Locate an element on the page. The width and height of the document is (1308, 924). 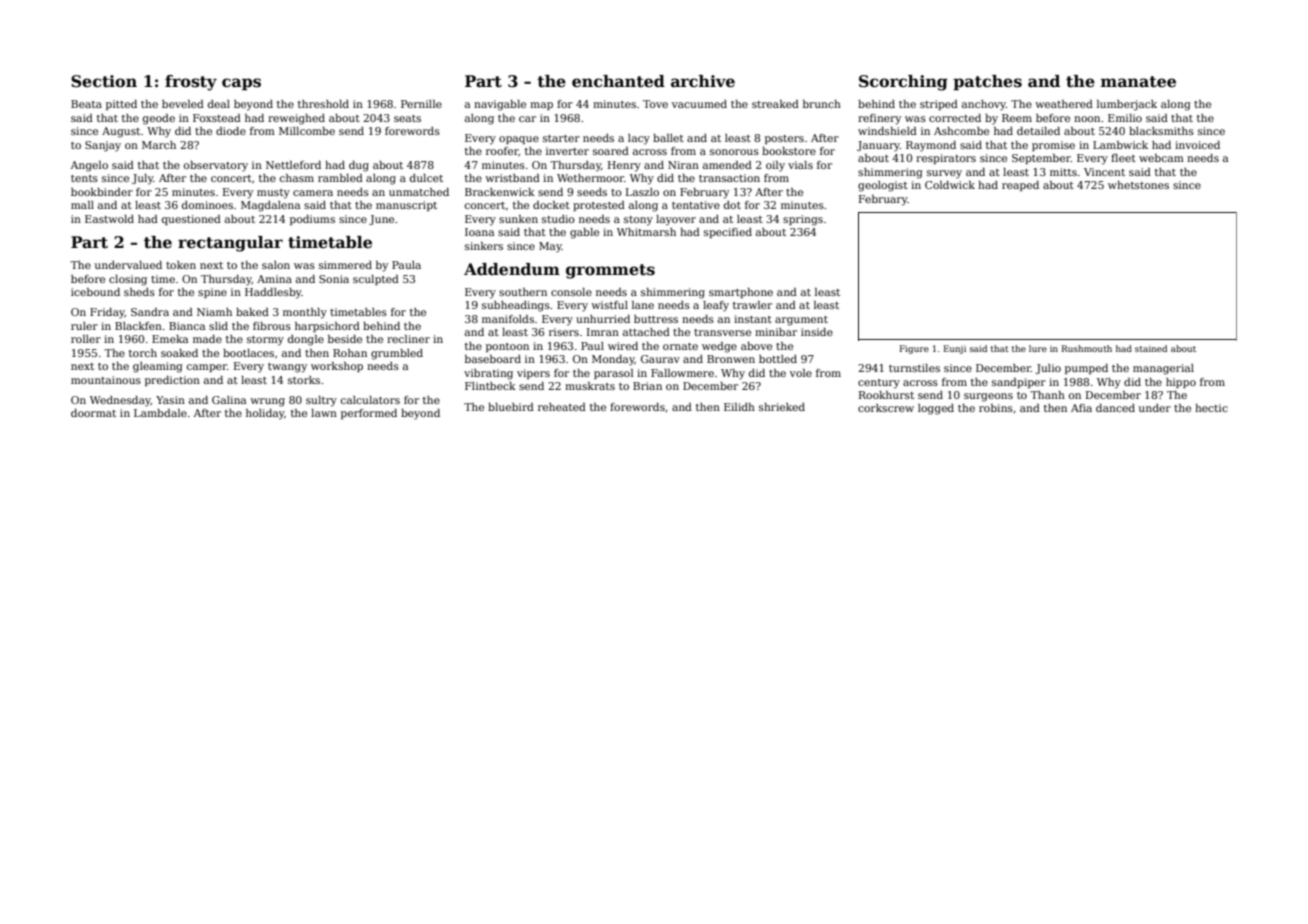
bookstore is located at coordinates (789, 151).
